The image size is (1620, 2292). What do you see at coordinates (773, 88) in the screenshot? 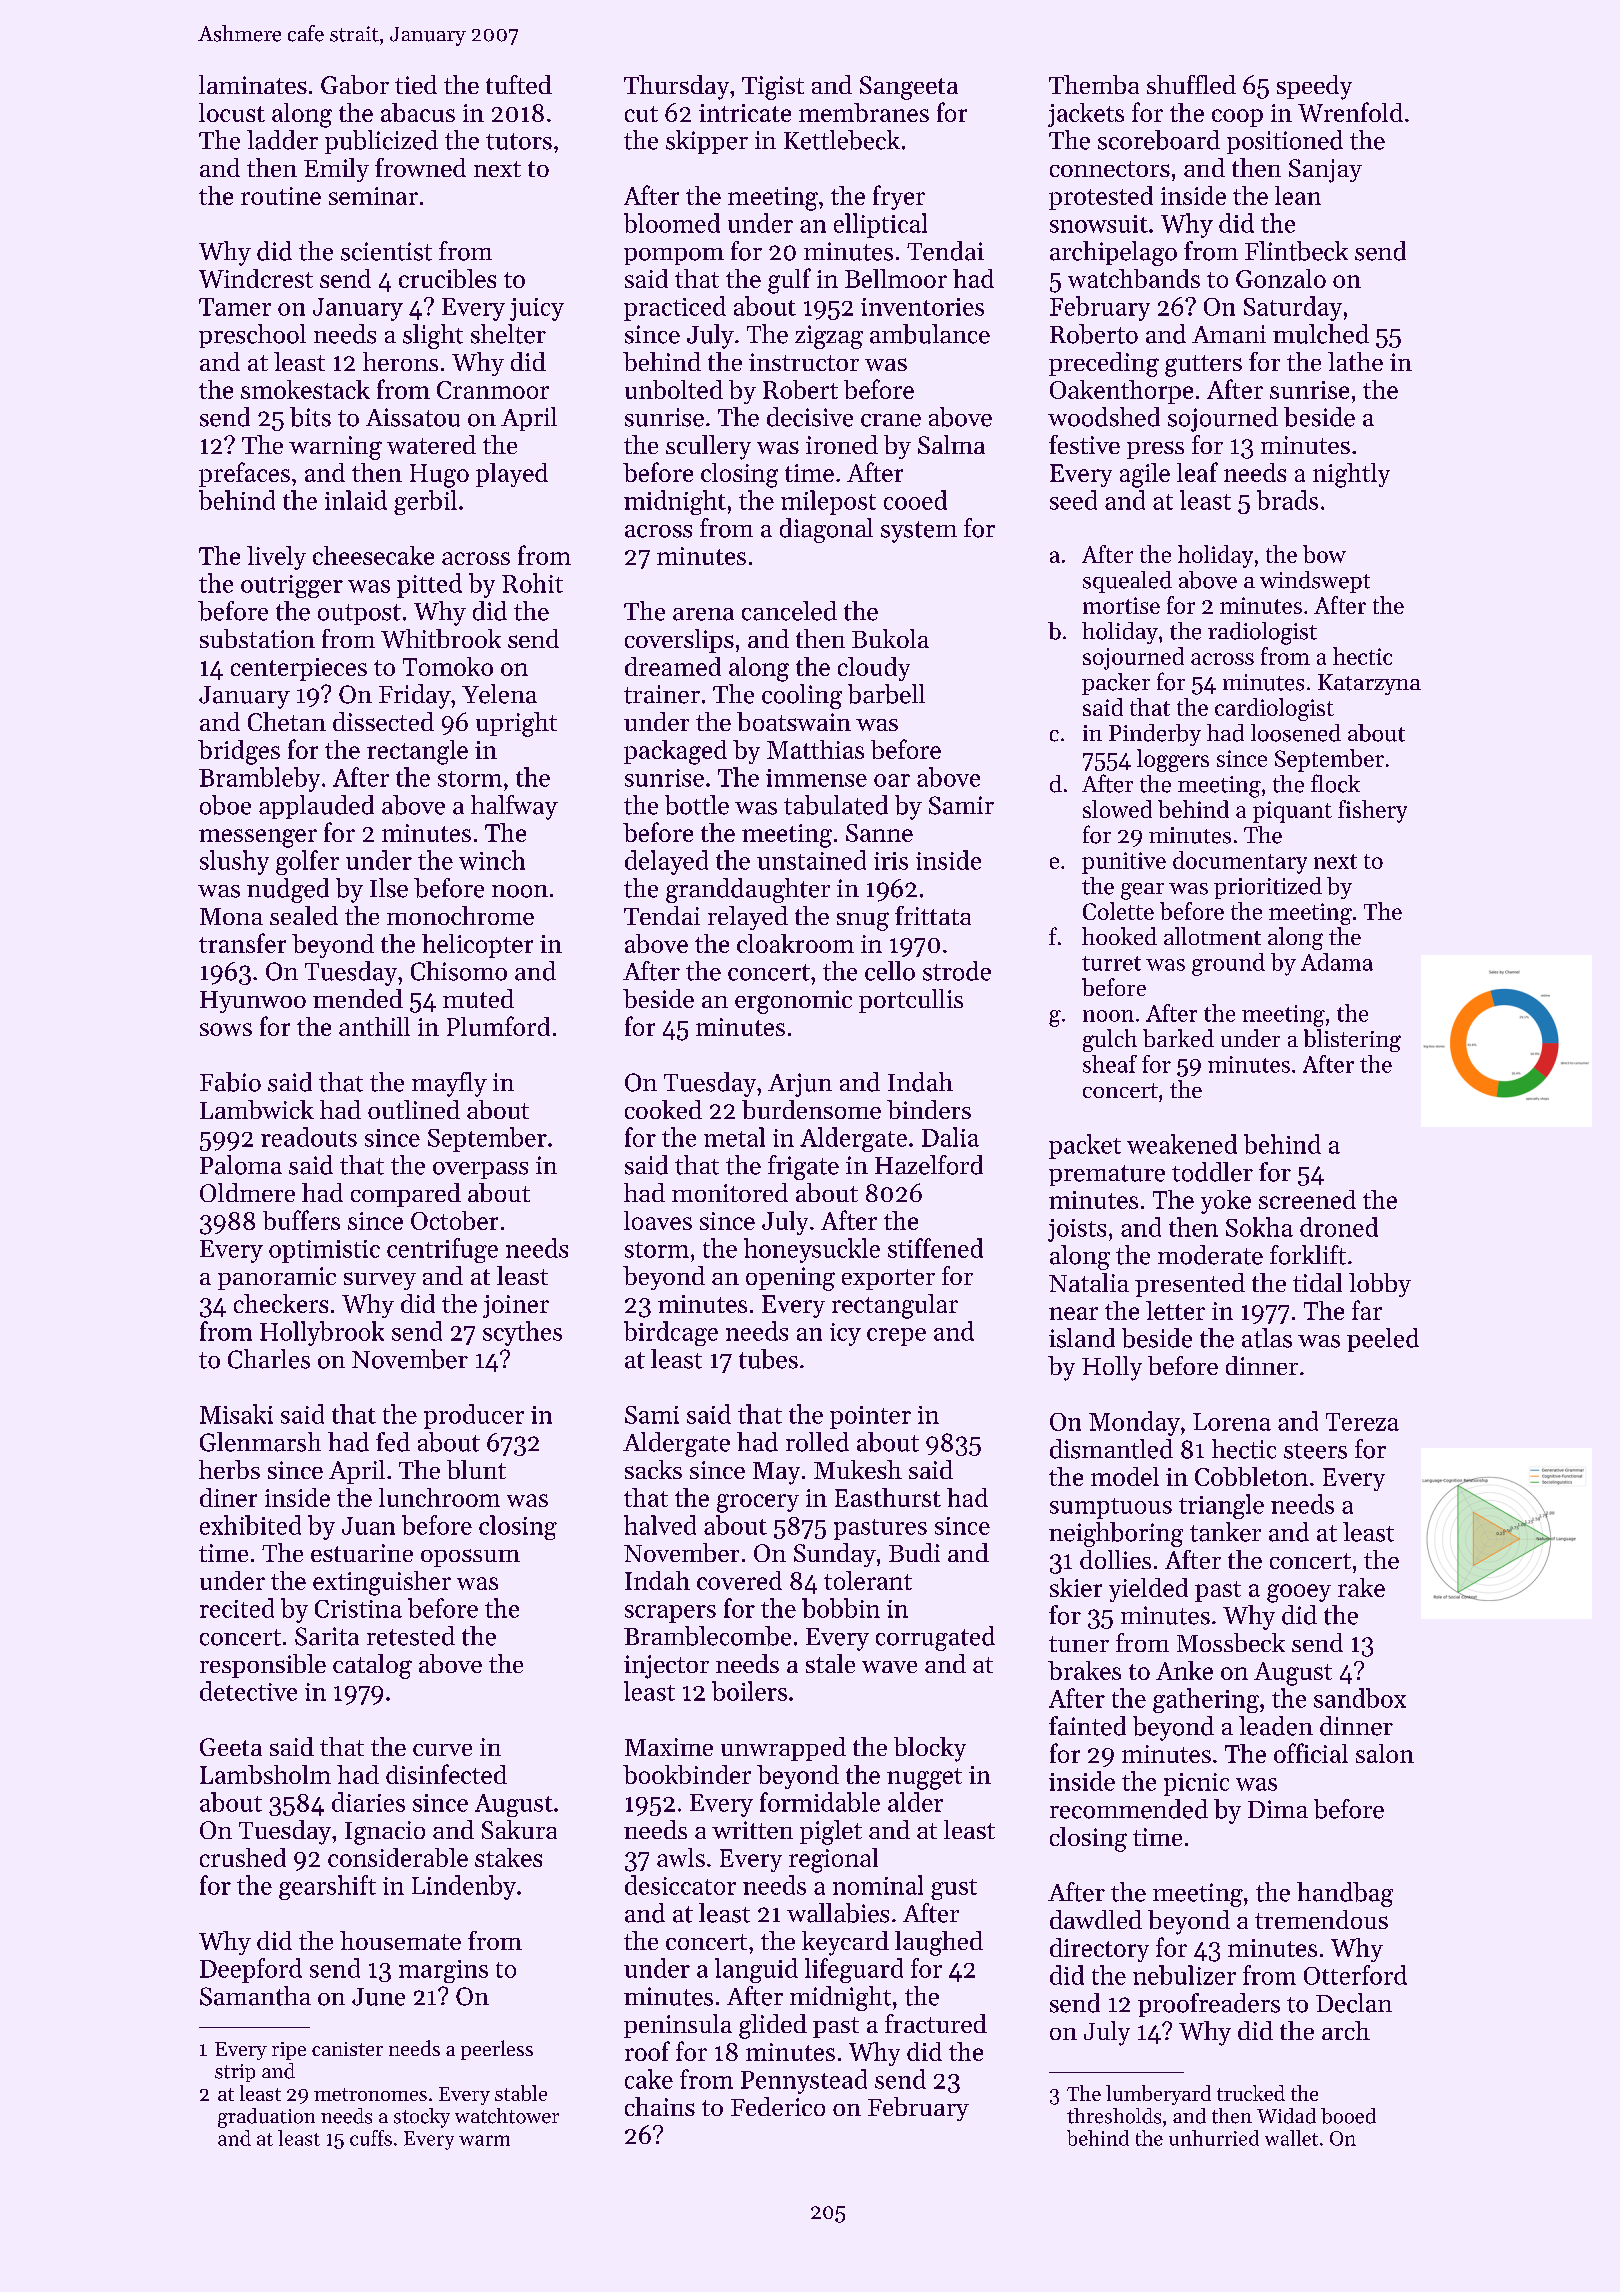
I see `Tigist` at bounding box center [773, 88].
